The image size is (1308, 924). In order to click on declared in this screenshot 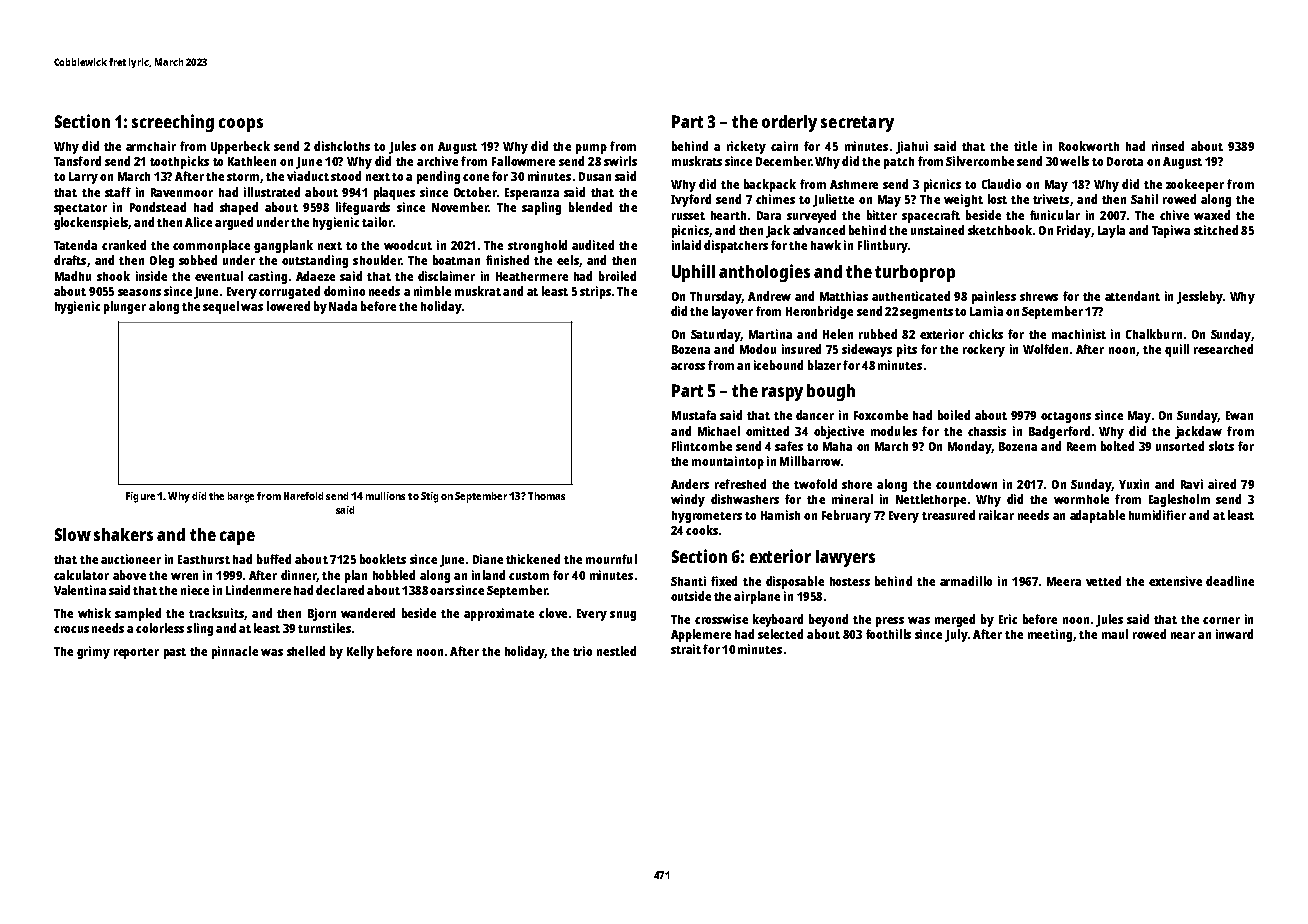, I will do `click(340, 590)`.
